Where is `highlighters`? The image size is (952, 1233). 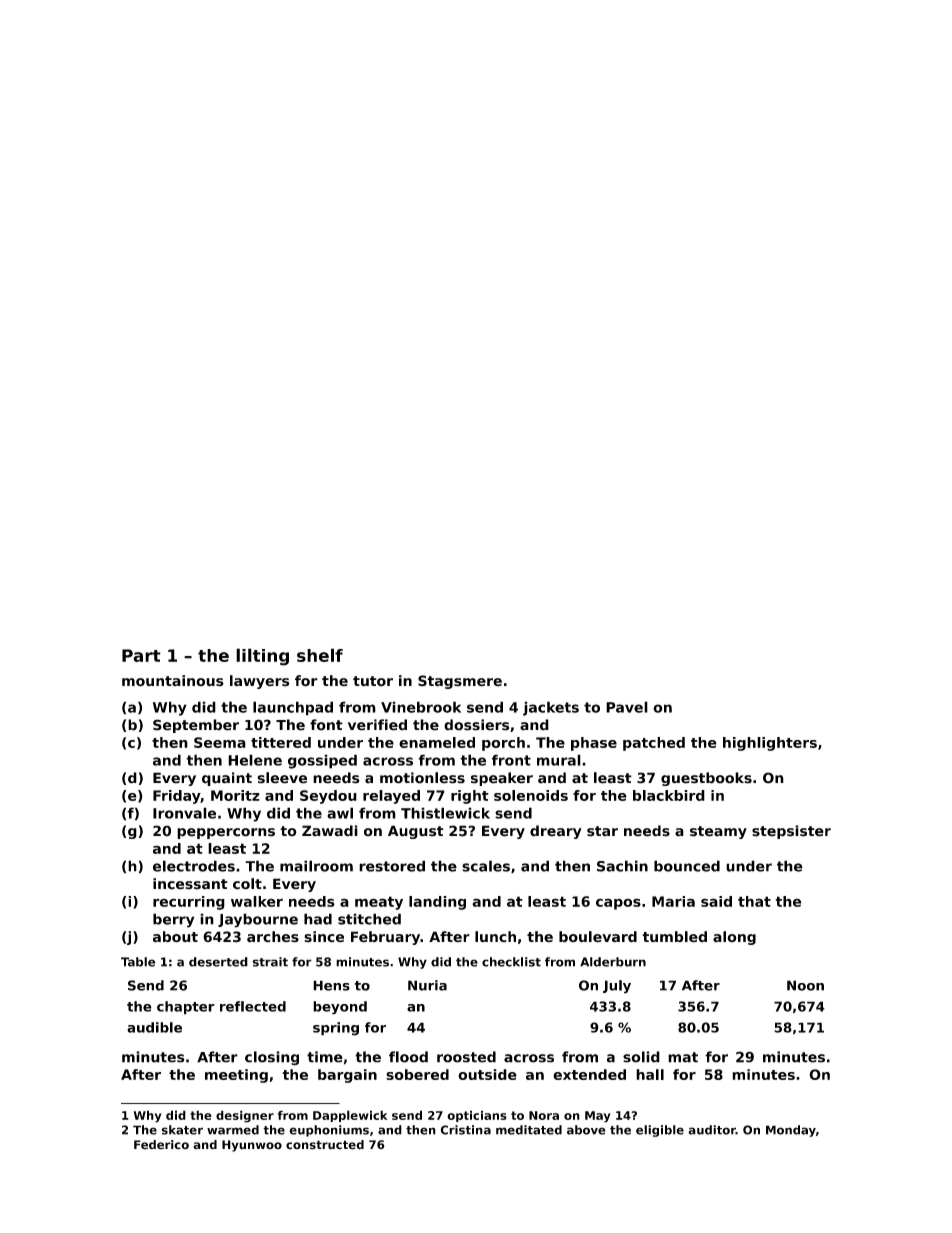
highlighters is located at coordinates (770, 744).
